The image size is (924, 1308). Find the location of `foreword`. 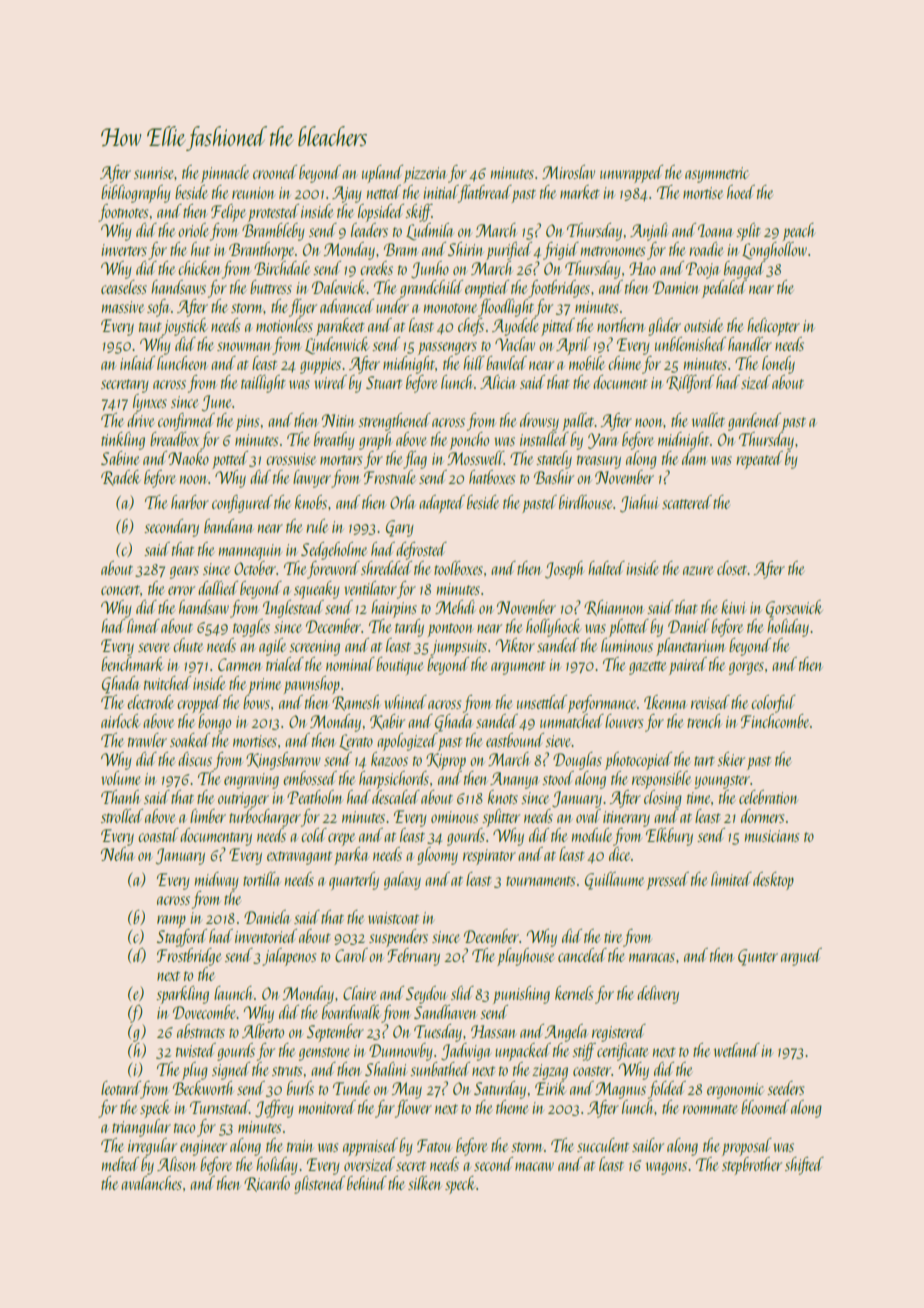

foreword is located at coordinates (333, 570).
